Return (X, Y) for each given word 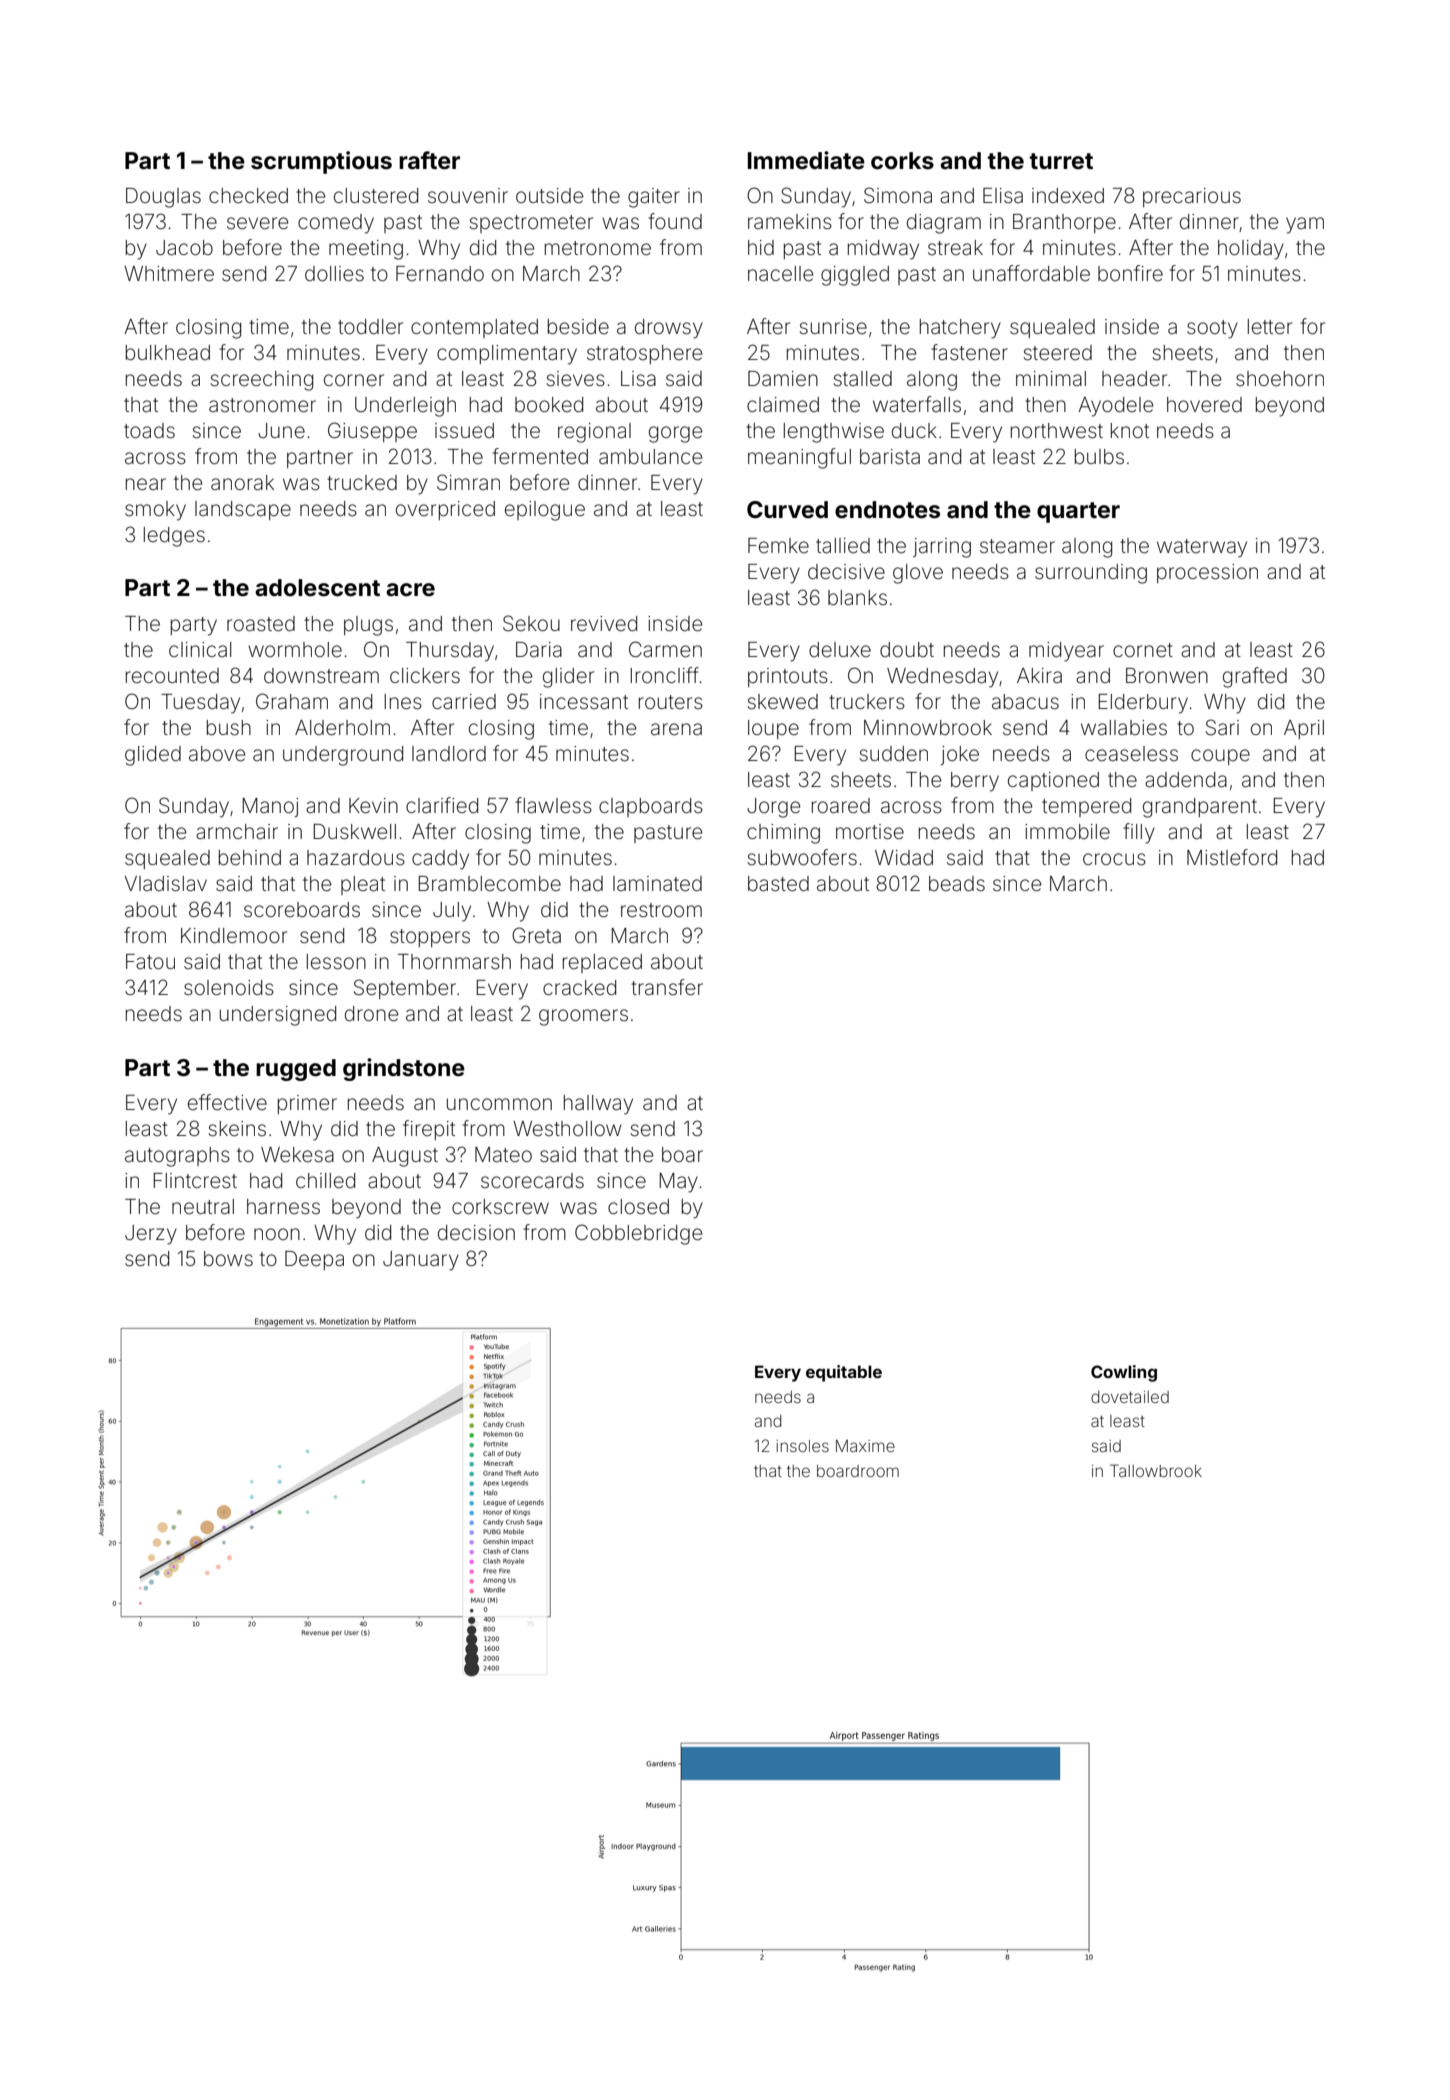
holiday (1251, 250)
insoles (802, 1446)
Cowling (1124, 1373)
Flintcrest (195, 1181)
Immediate (806, 160)
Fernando (440, 273)
